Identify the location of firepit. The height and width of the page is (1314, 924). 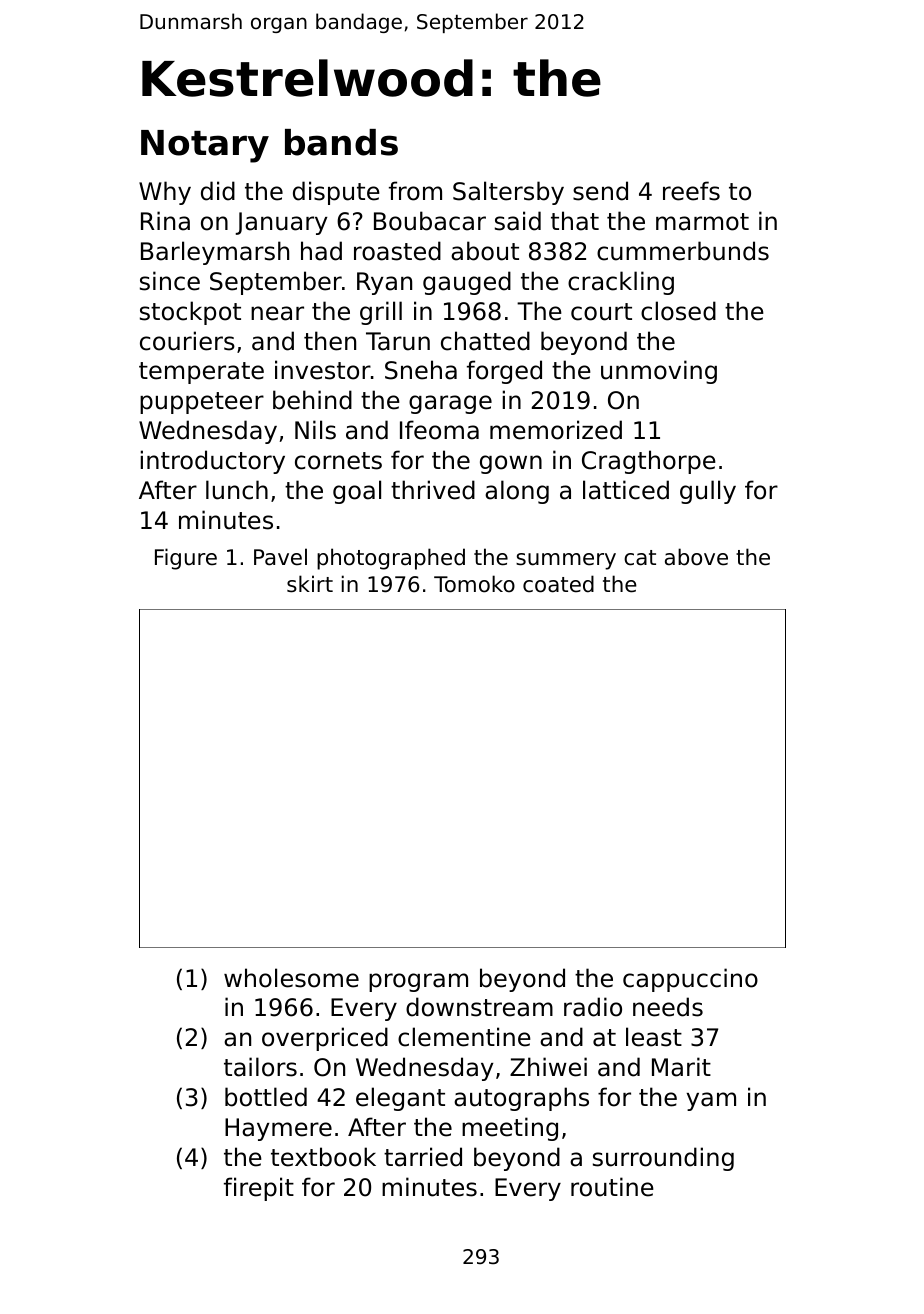
(259, 1189).
